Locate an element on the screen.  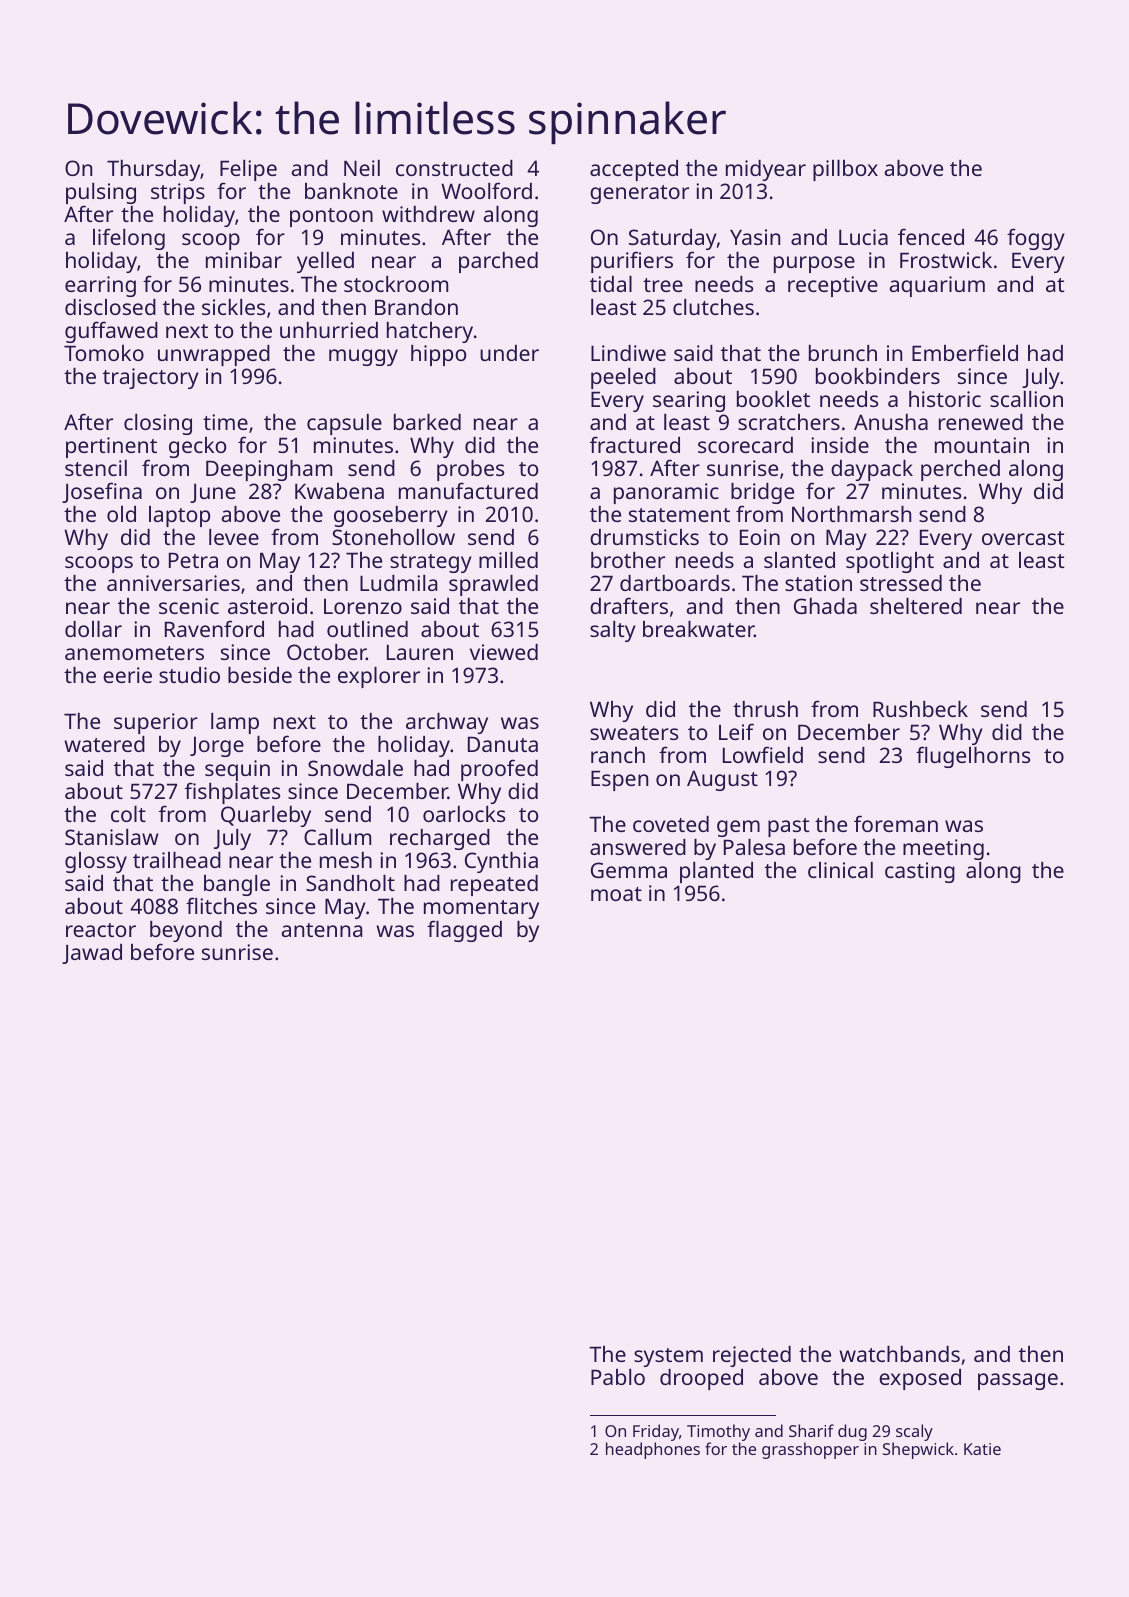
glossy is located at coordinates (96, 862).
